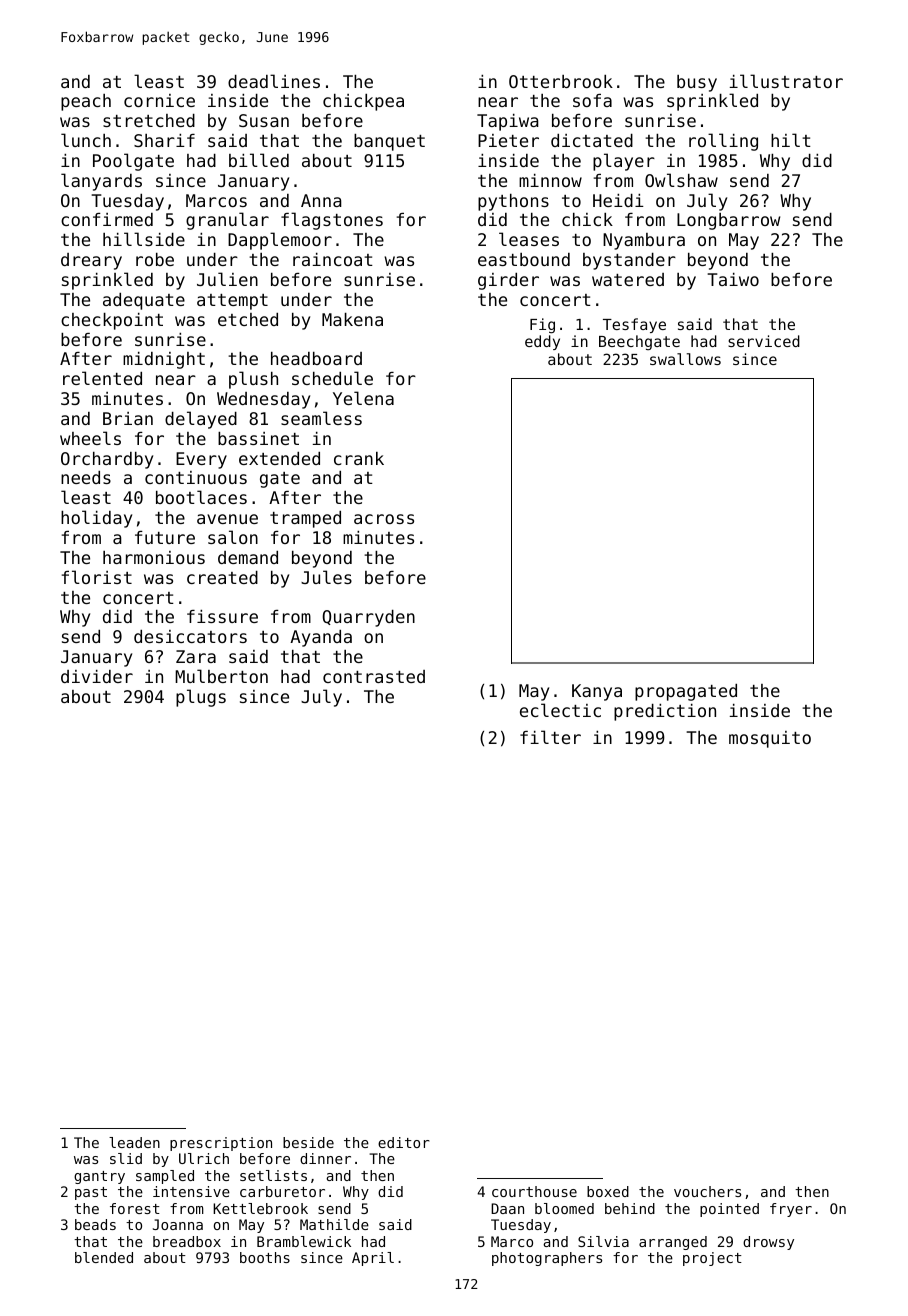  What do you see at coordinates (91, 1193) in the image?
I see `past` at bounding box center [91, 1193].
